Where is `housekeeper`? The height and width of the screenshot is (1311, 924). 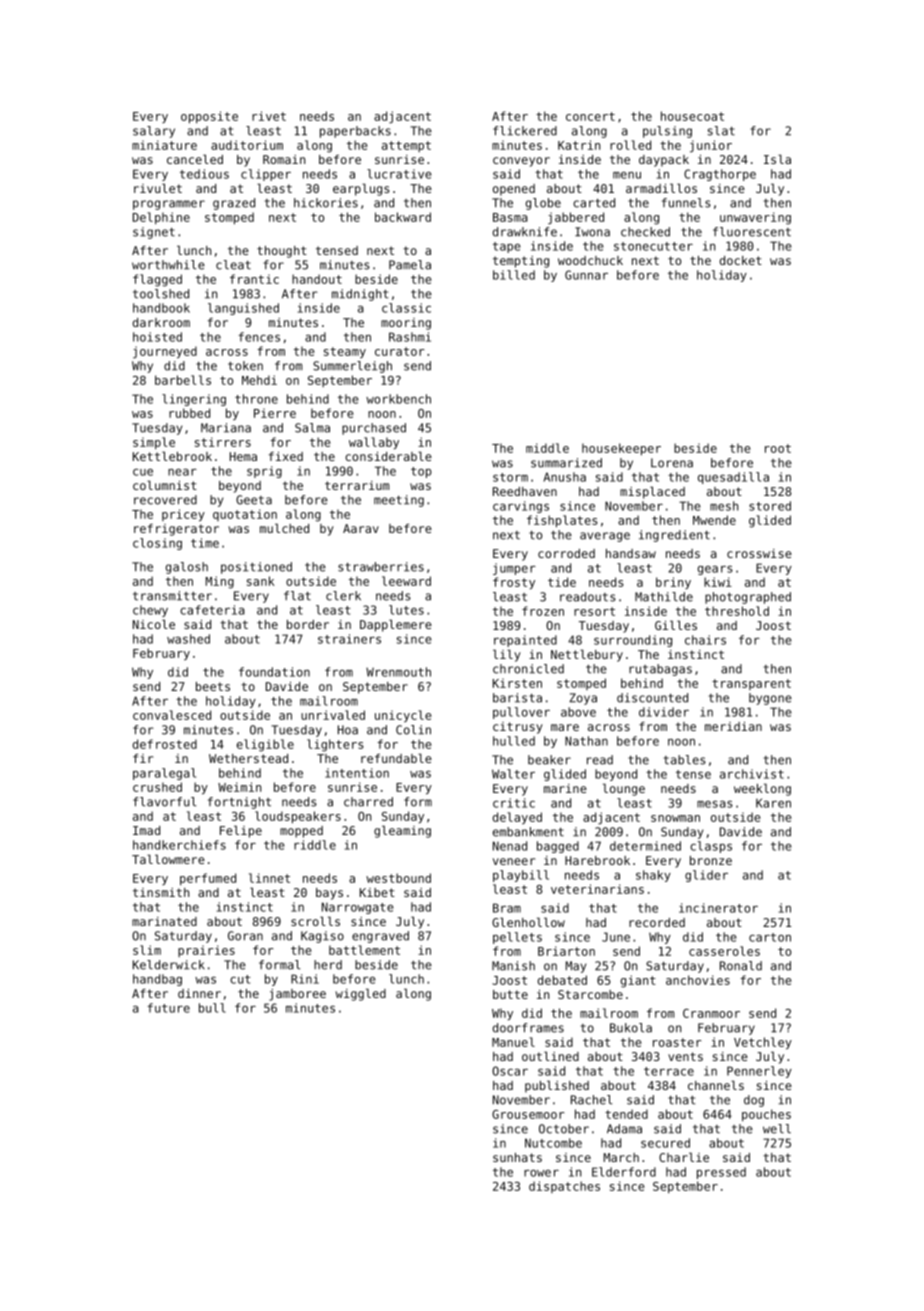 housekeeper is located at coordinates (621, 449).
